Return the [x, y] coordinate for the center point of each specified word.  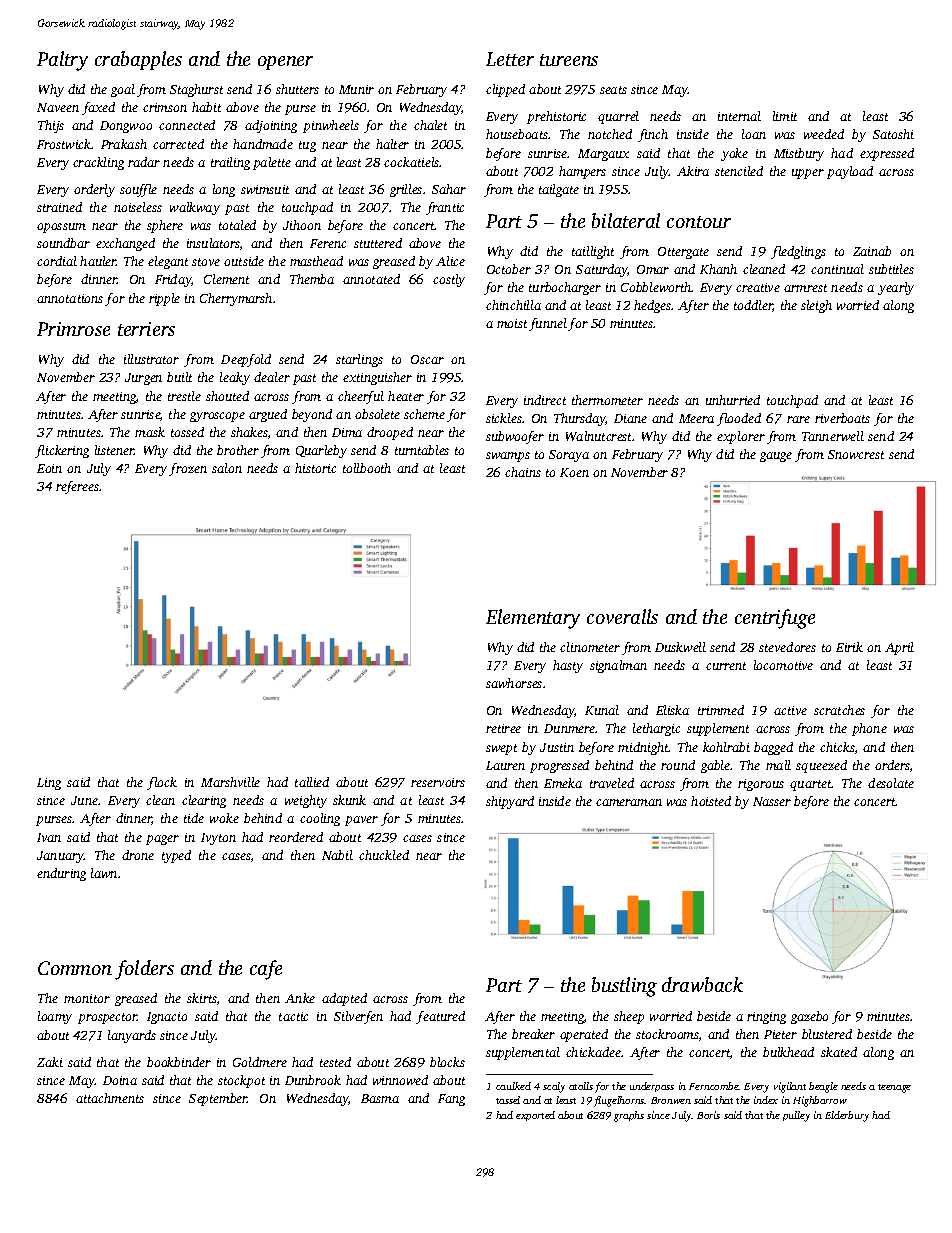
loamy [55, 1017]
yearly [896, 288]
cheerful [361, 397]
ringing [766, 1018]
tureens [569, 60]
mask [150, 432]
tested [335, 1062]
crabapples [138, 60]
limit [785, 116]
